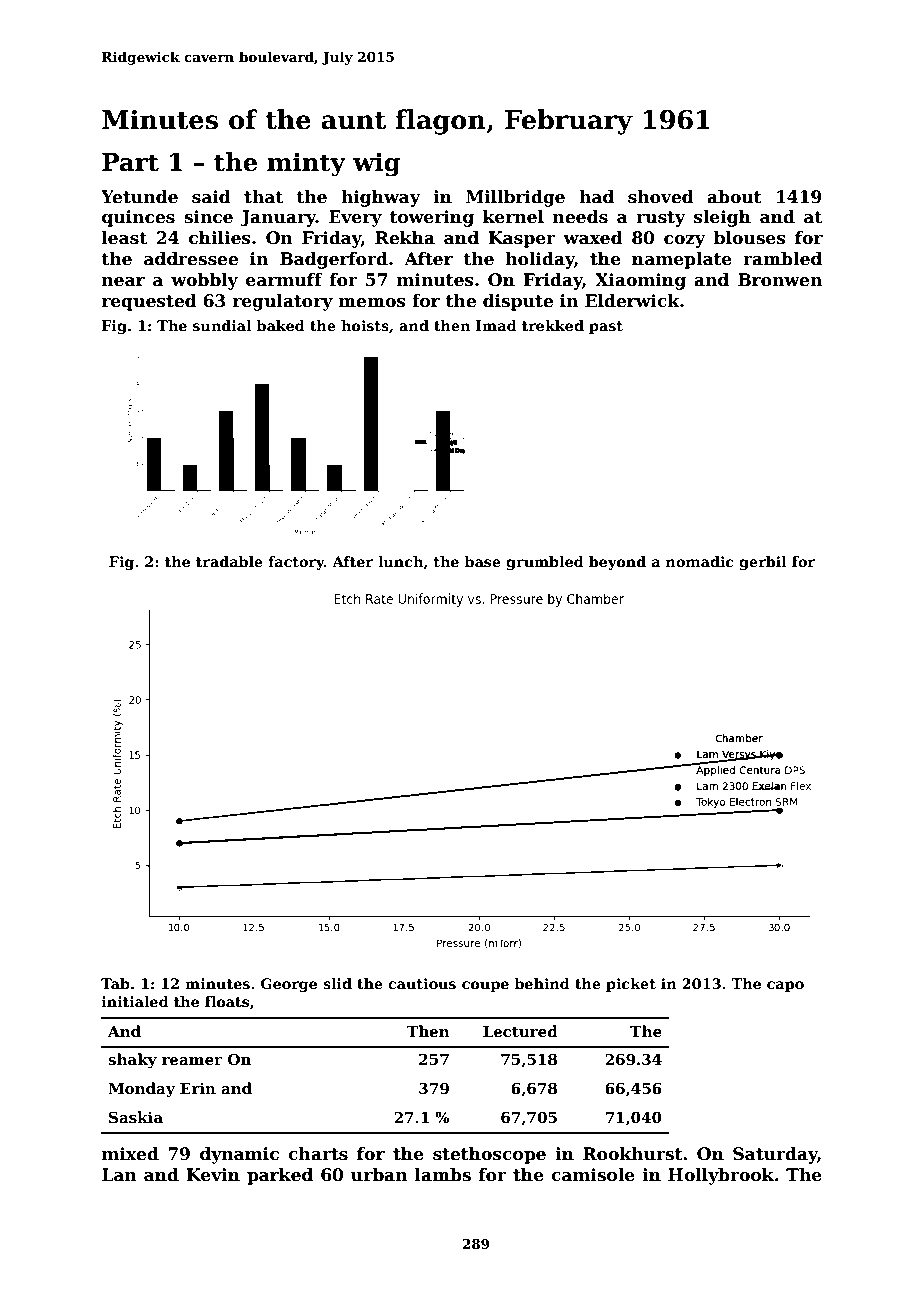 This document has width=924, height=1308. What do you see at coordinates (372, 303) in the document?
I see `memos` at bounding box center [372, 303].
